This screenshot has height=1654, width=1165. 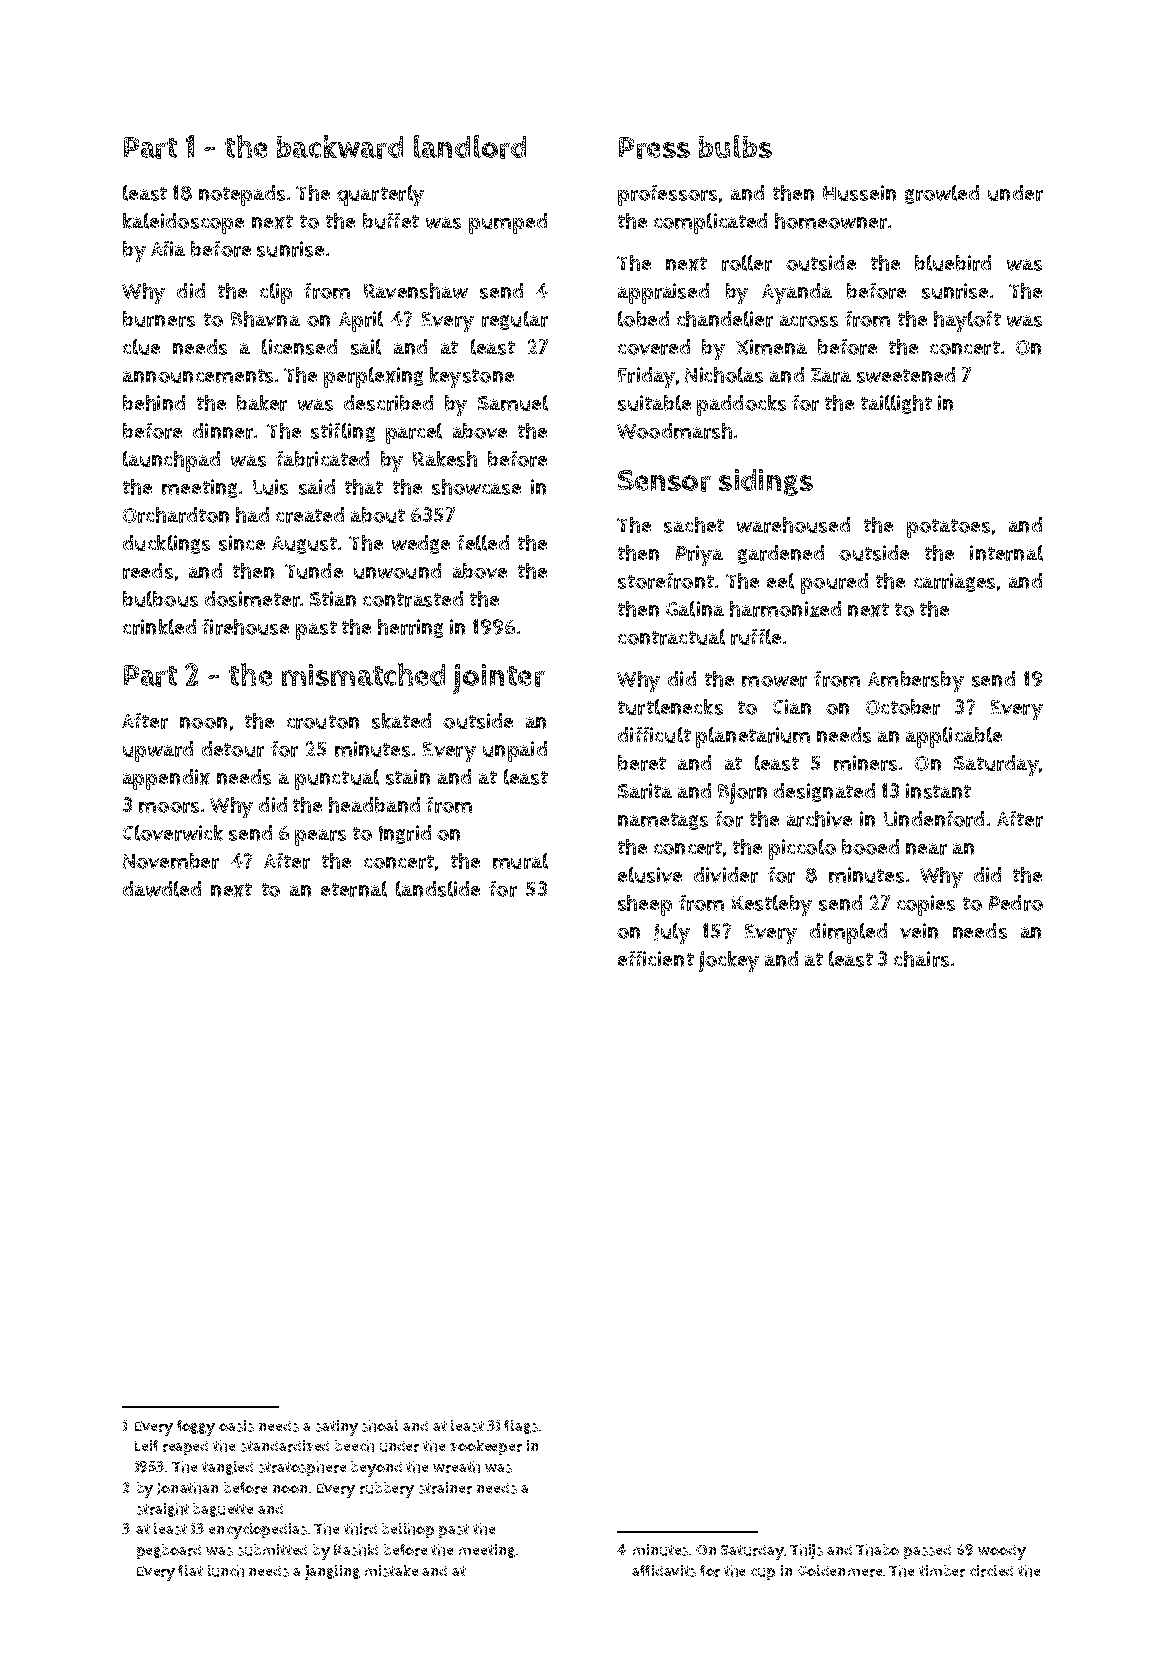 What do you see at coordinates (942, 194) in the screenshot?
I see `growled` at bounding box center [942, 194].
